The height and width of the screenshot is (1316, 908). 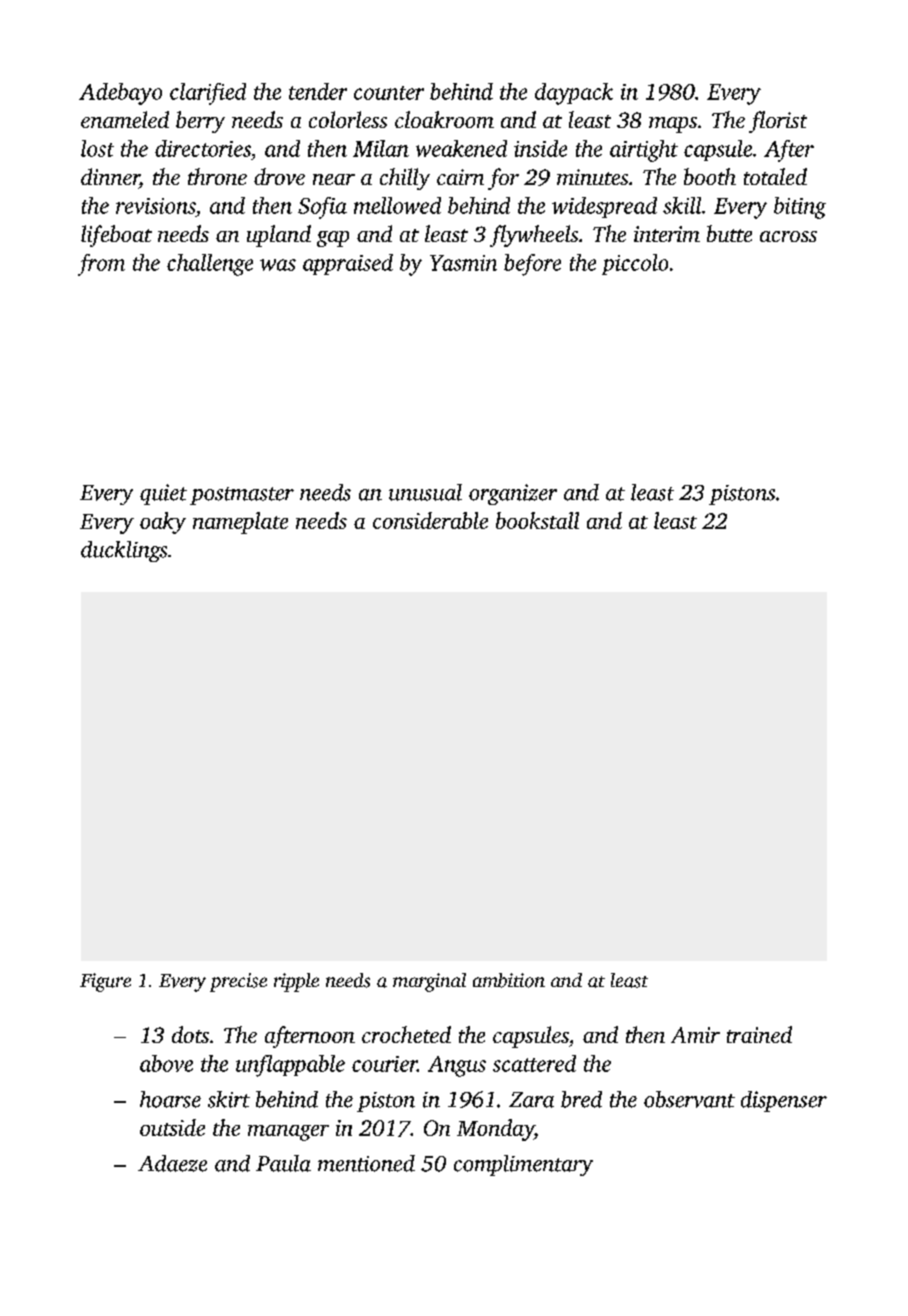 I want to click on nameplate, so click(x=240, y=523).
